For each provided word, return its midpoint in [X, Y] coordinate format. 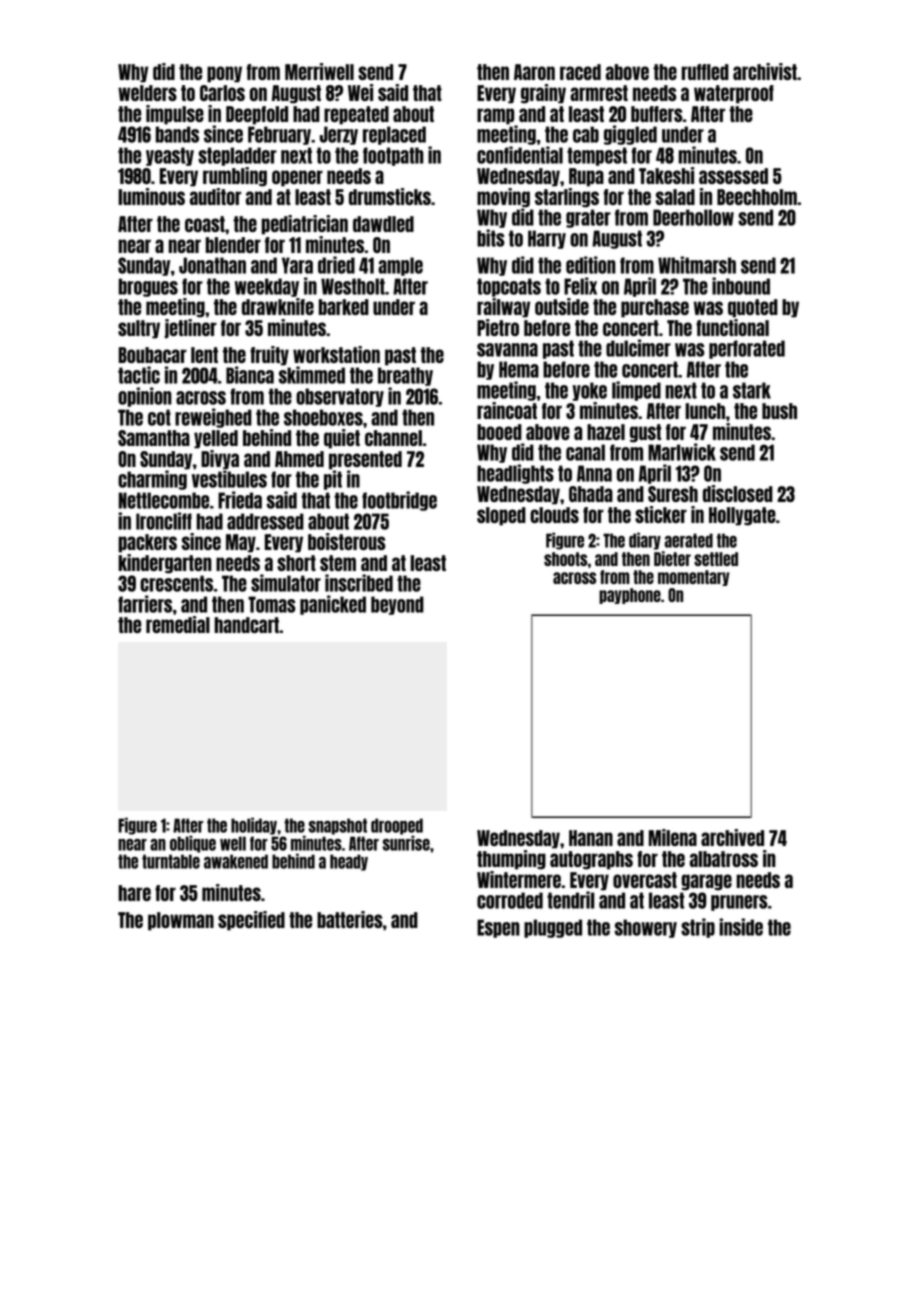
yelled [216, 439]
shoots [565, 559]
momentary [694, 578]
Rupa [586, 177]
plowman [181, 921]
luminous [151, 196]
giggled [630, 135]
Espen [498, 928]
